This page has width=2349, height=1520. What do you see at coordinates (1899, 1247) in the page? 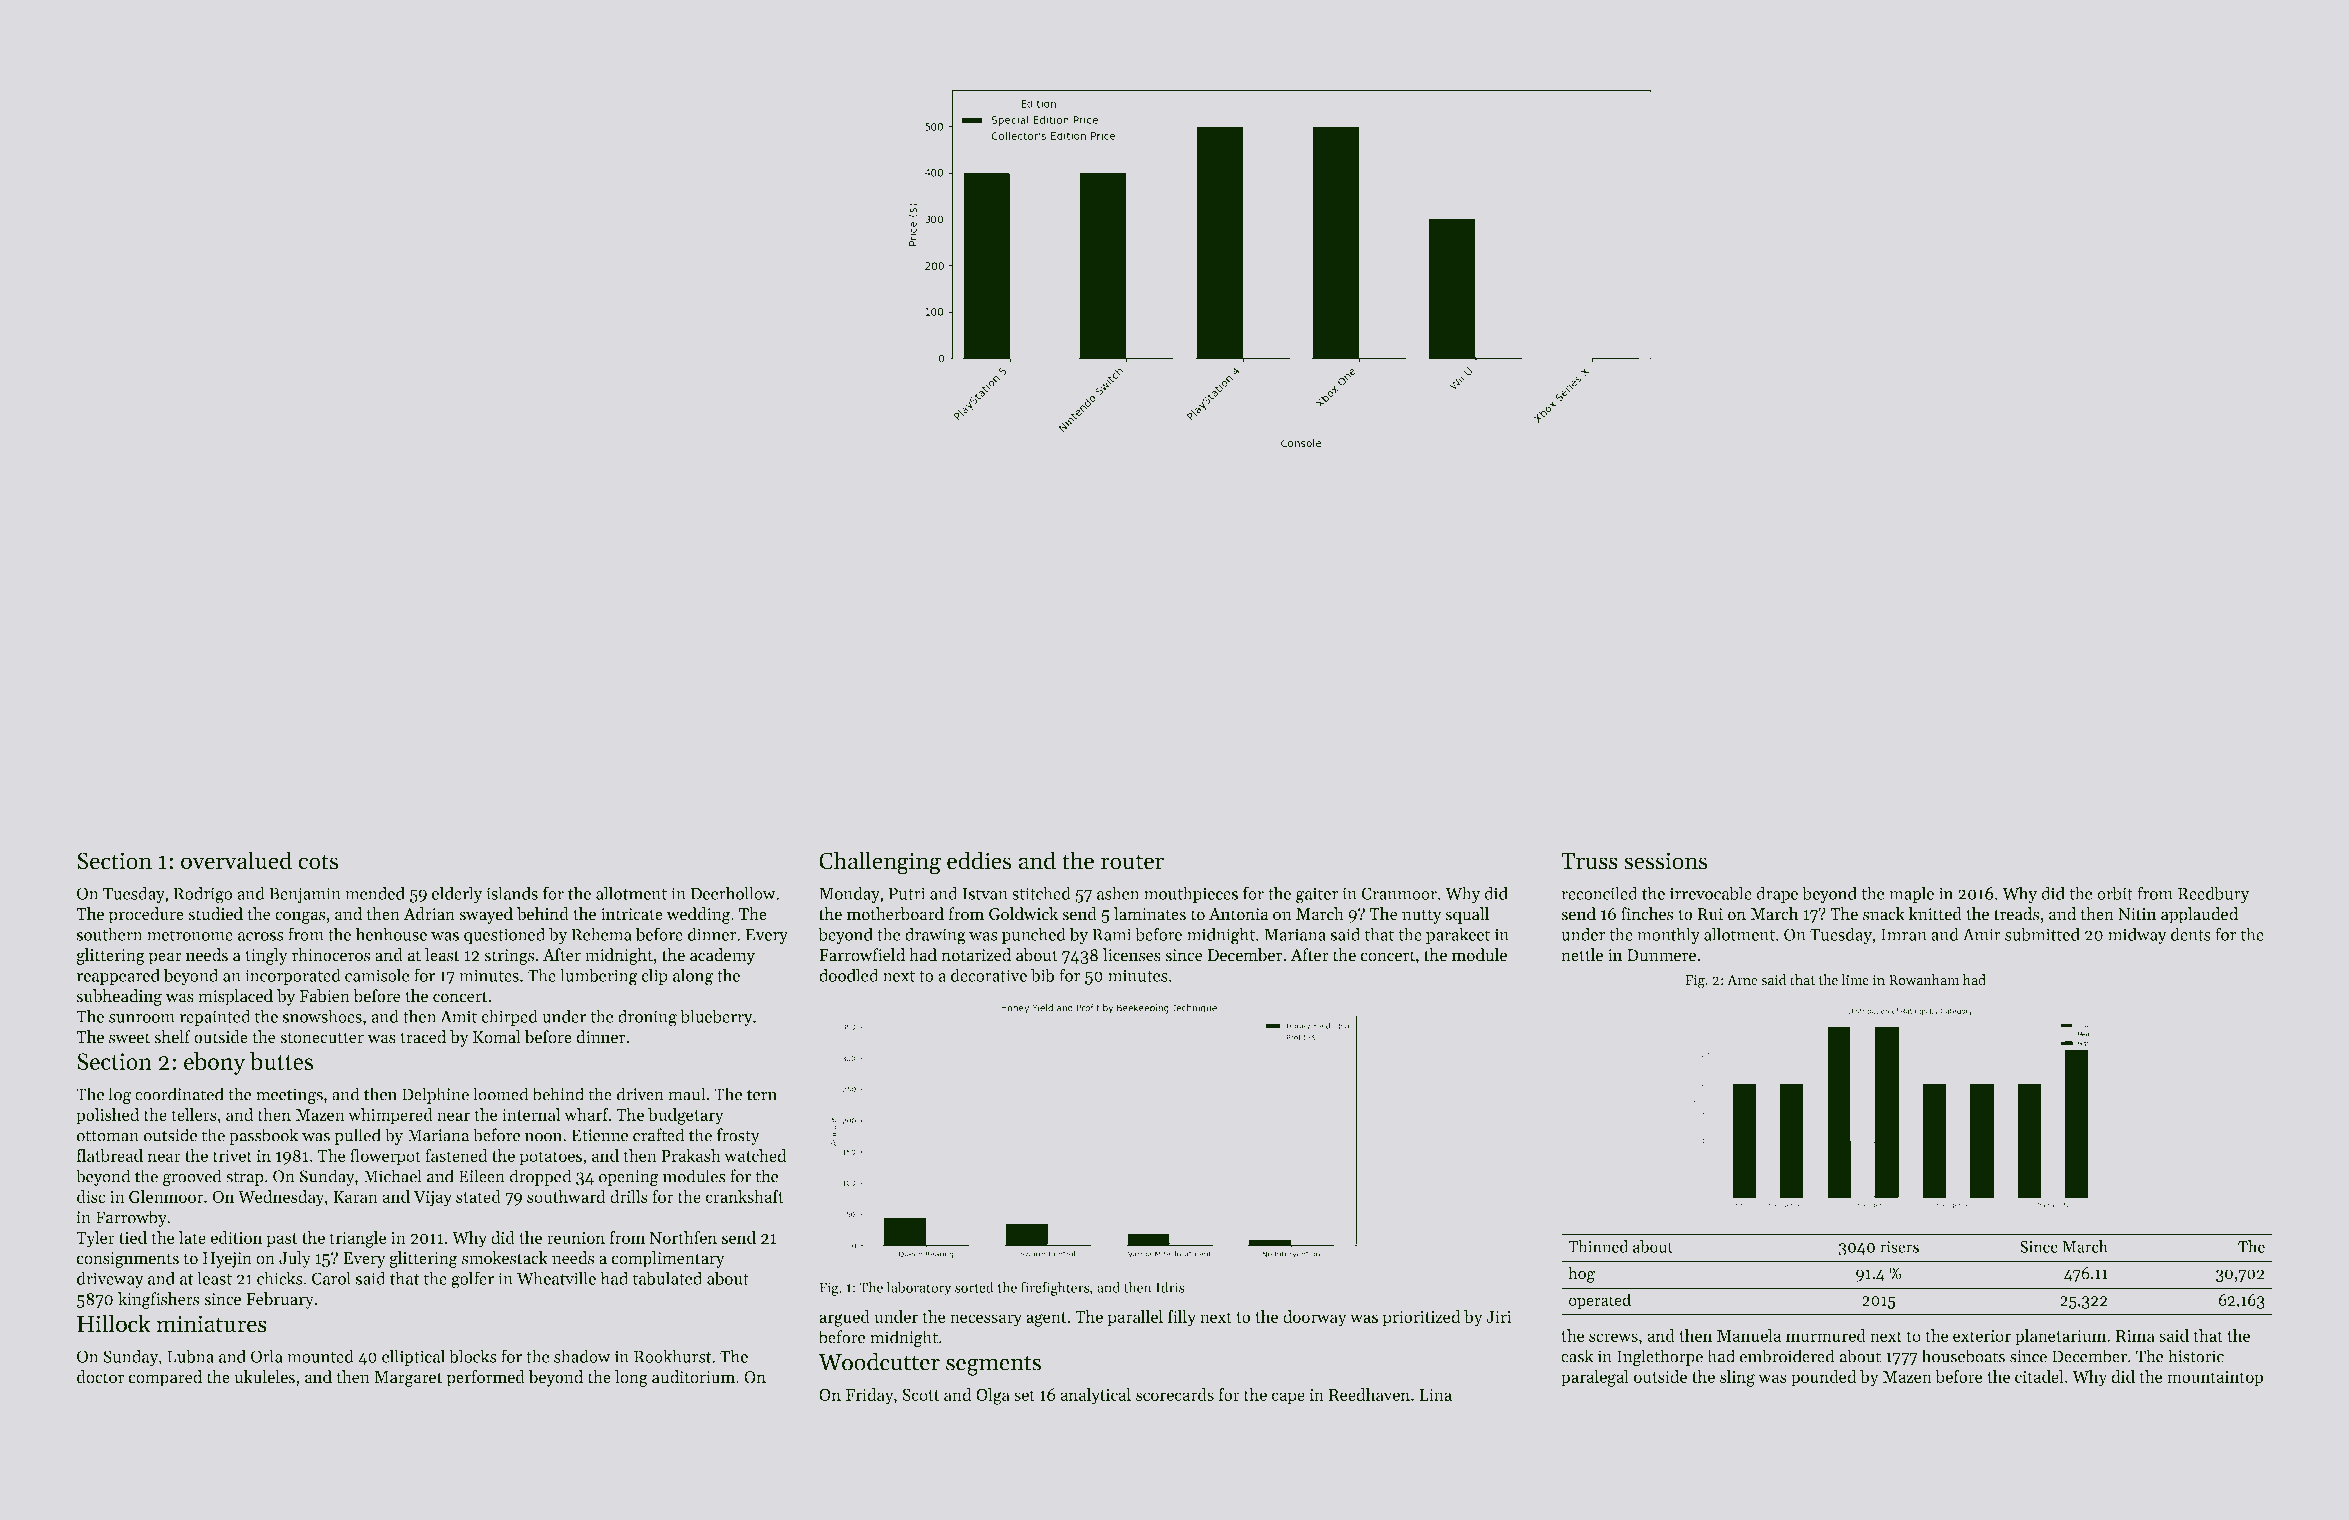
I see `risers` at bounding box center [1899, 1247].
